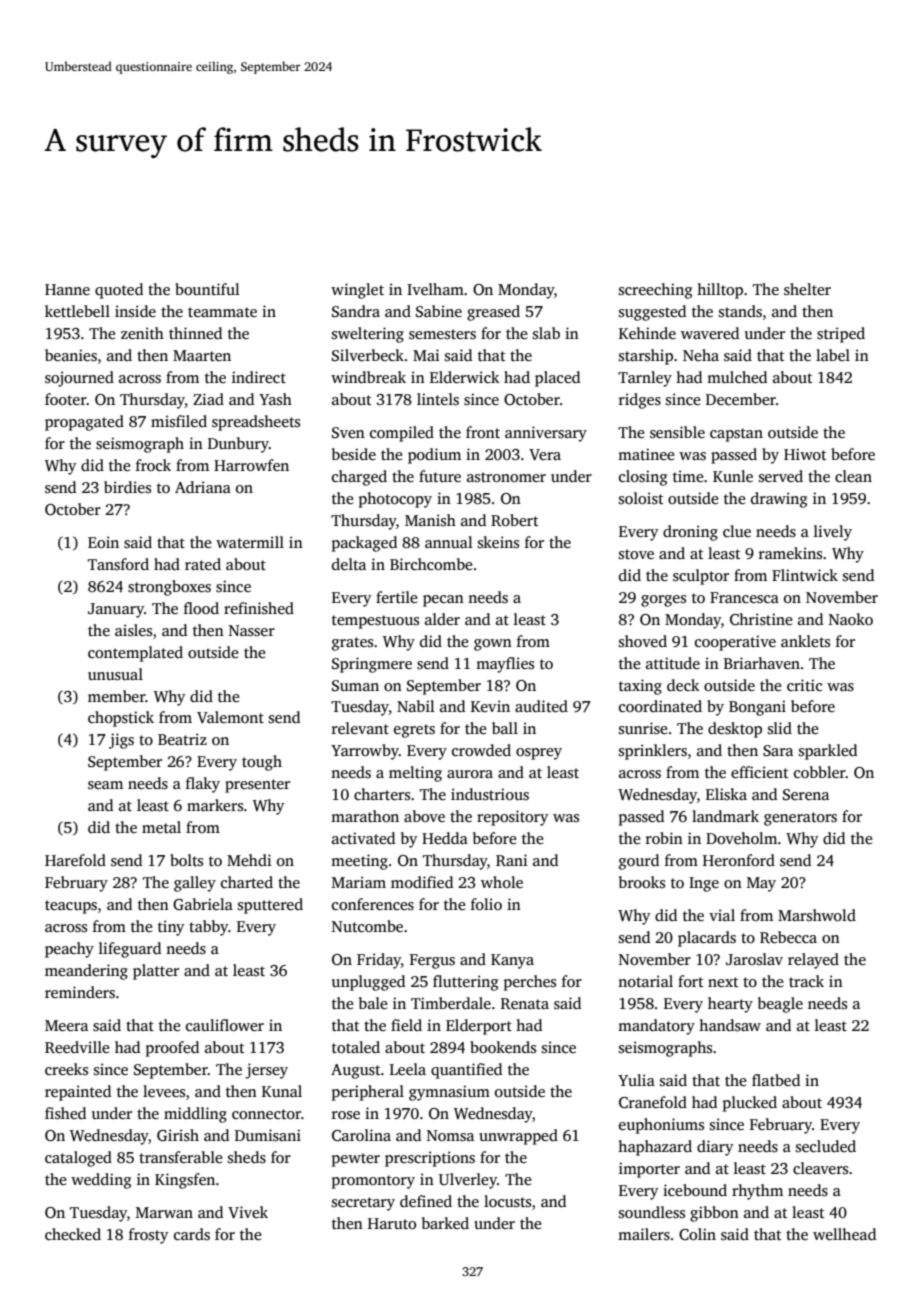 This screenshot has width=924, height=1308. I want to click on Yulia, so click(636, 1080).
